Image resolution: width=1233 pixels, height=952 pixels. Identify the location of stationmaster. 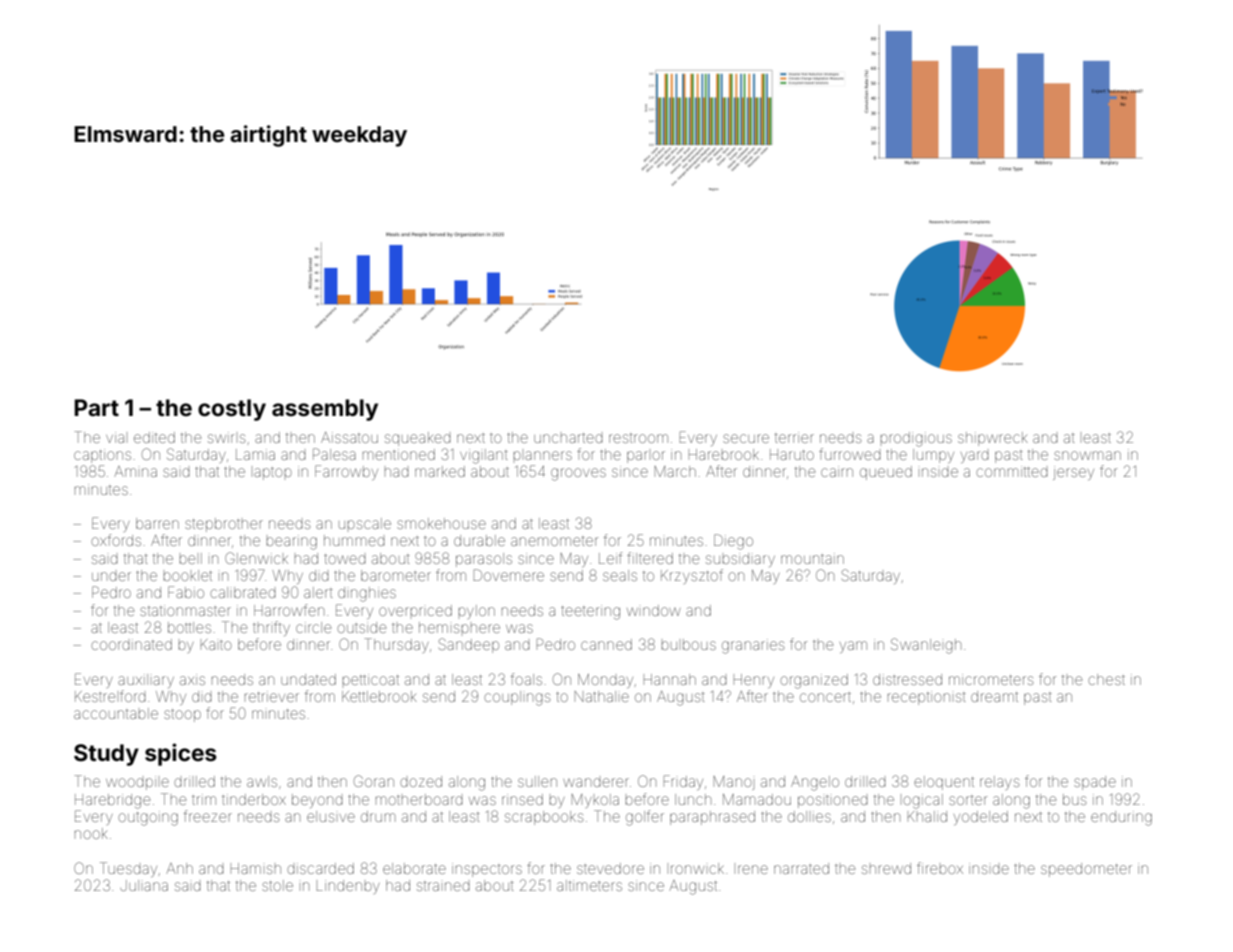
(185, 610).
